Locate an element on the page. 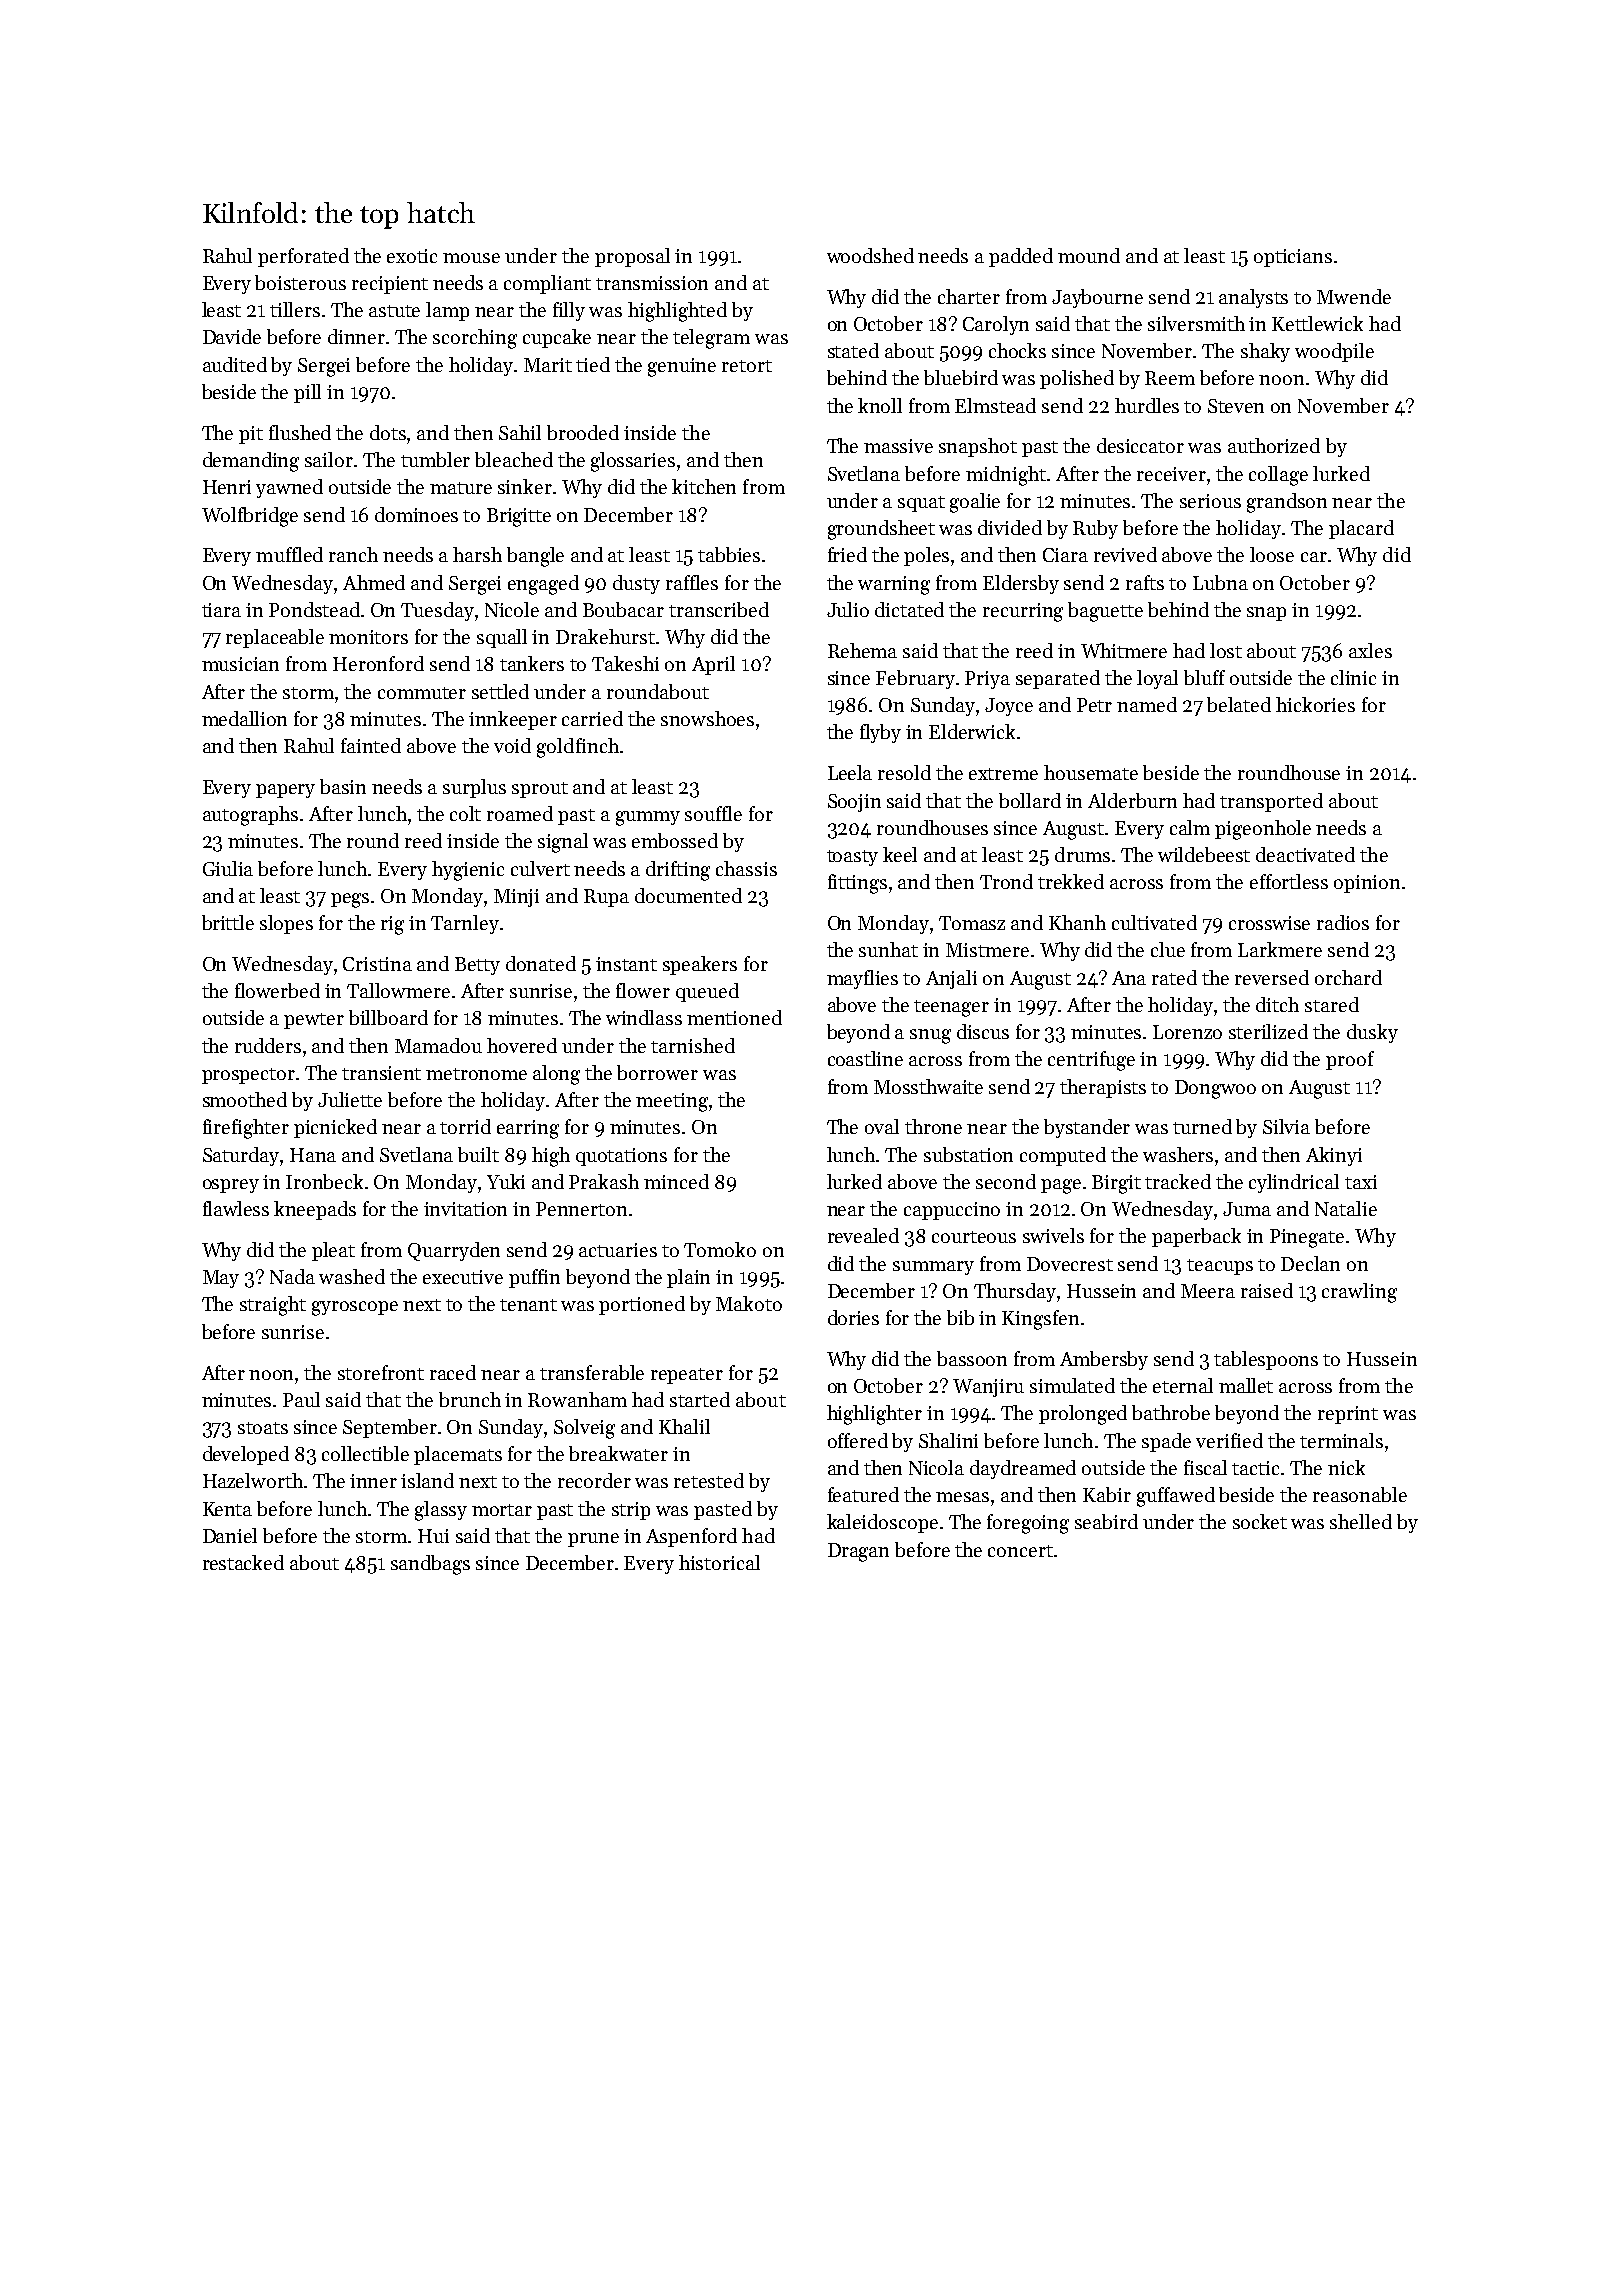 This page has width=1620, height=2292. transcribed is located at coordinates (719, 609).
